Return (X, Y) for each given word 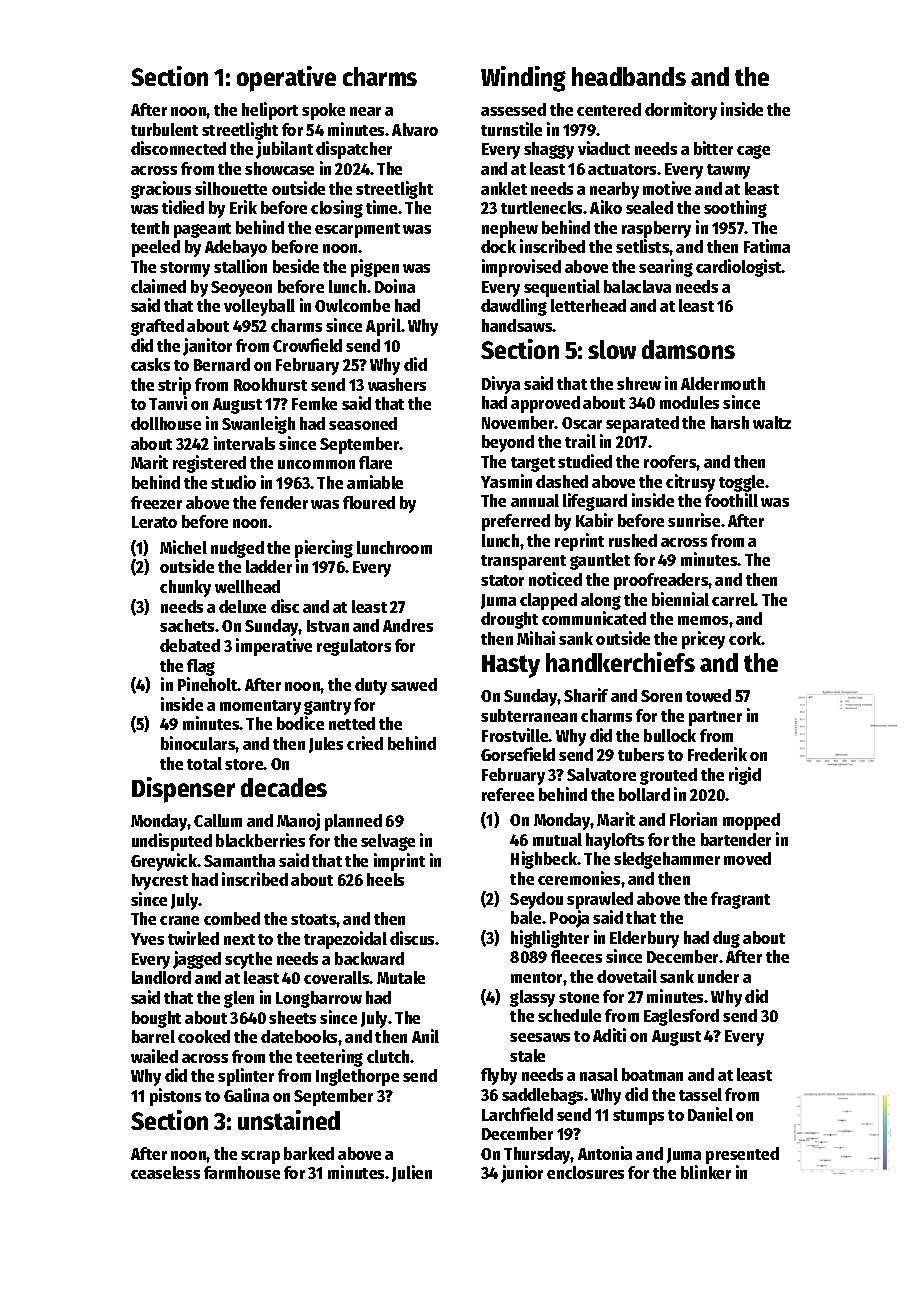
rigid (745, 776)
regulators (354, 647)
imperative (274, 647)
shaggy (549, 150)
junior (522, 1174)
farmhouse (242, 1172)
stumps (638, 1117)
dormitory (681, 111)
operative (286, 79)
